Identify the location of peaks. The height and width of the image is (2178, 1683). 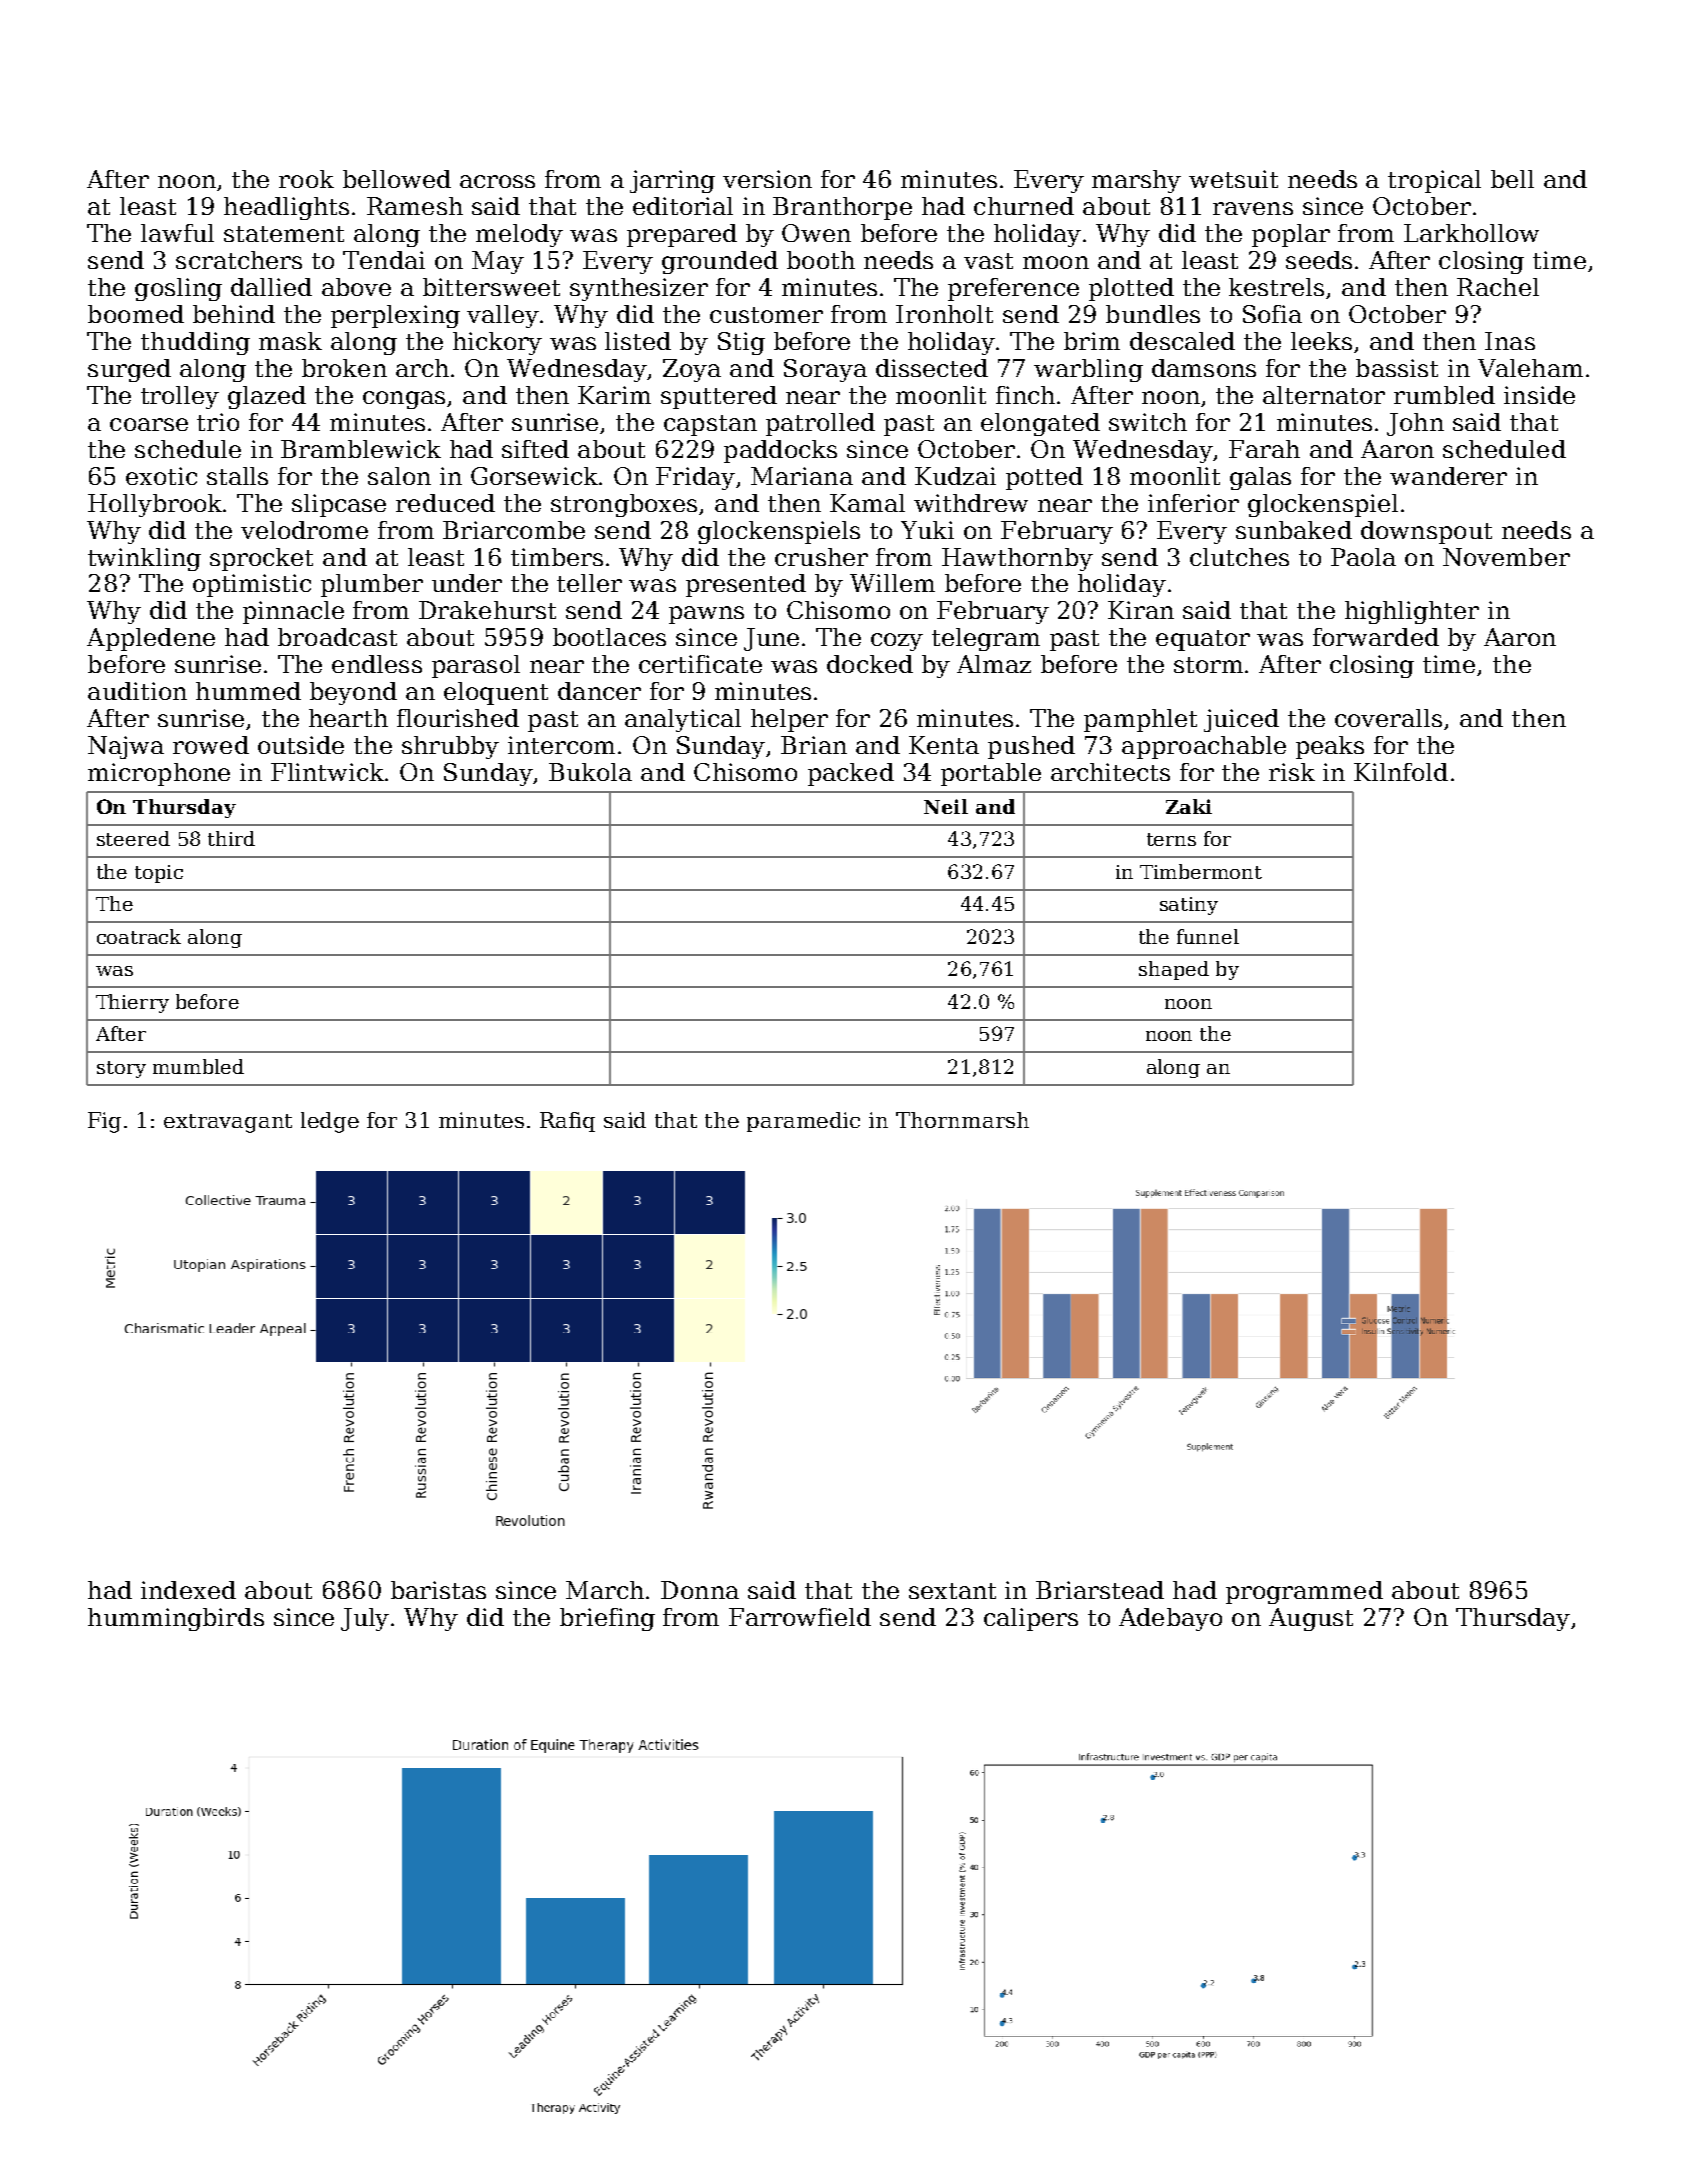
(1330, 747).
